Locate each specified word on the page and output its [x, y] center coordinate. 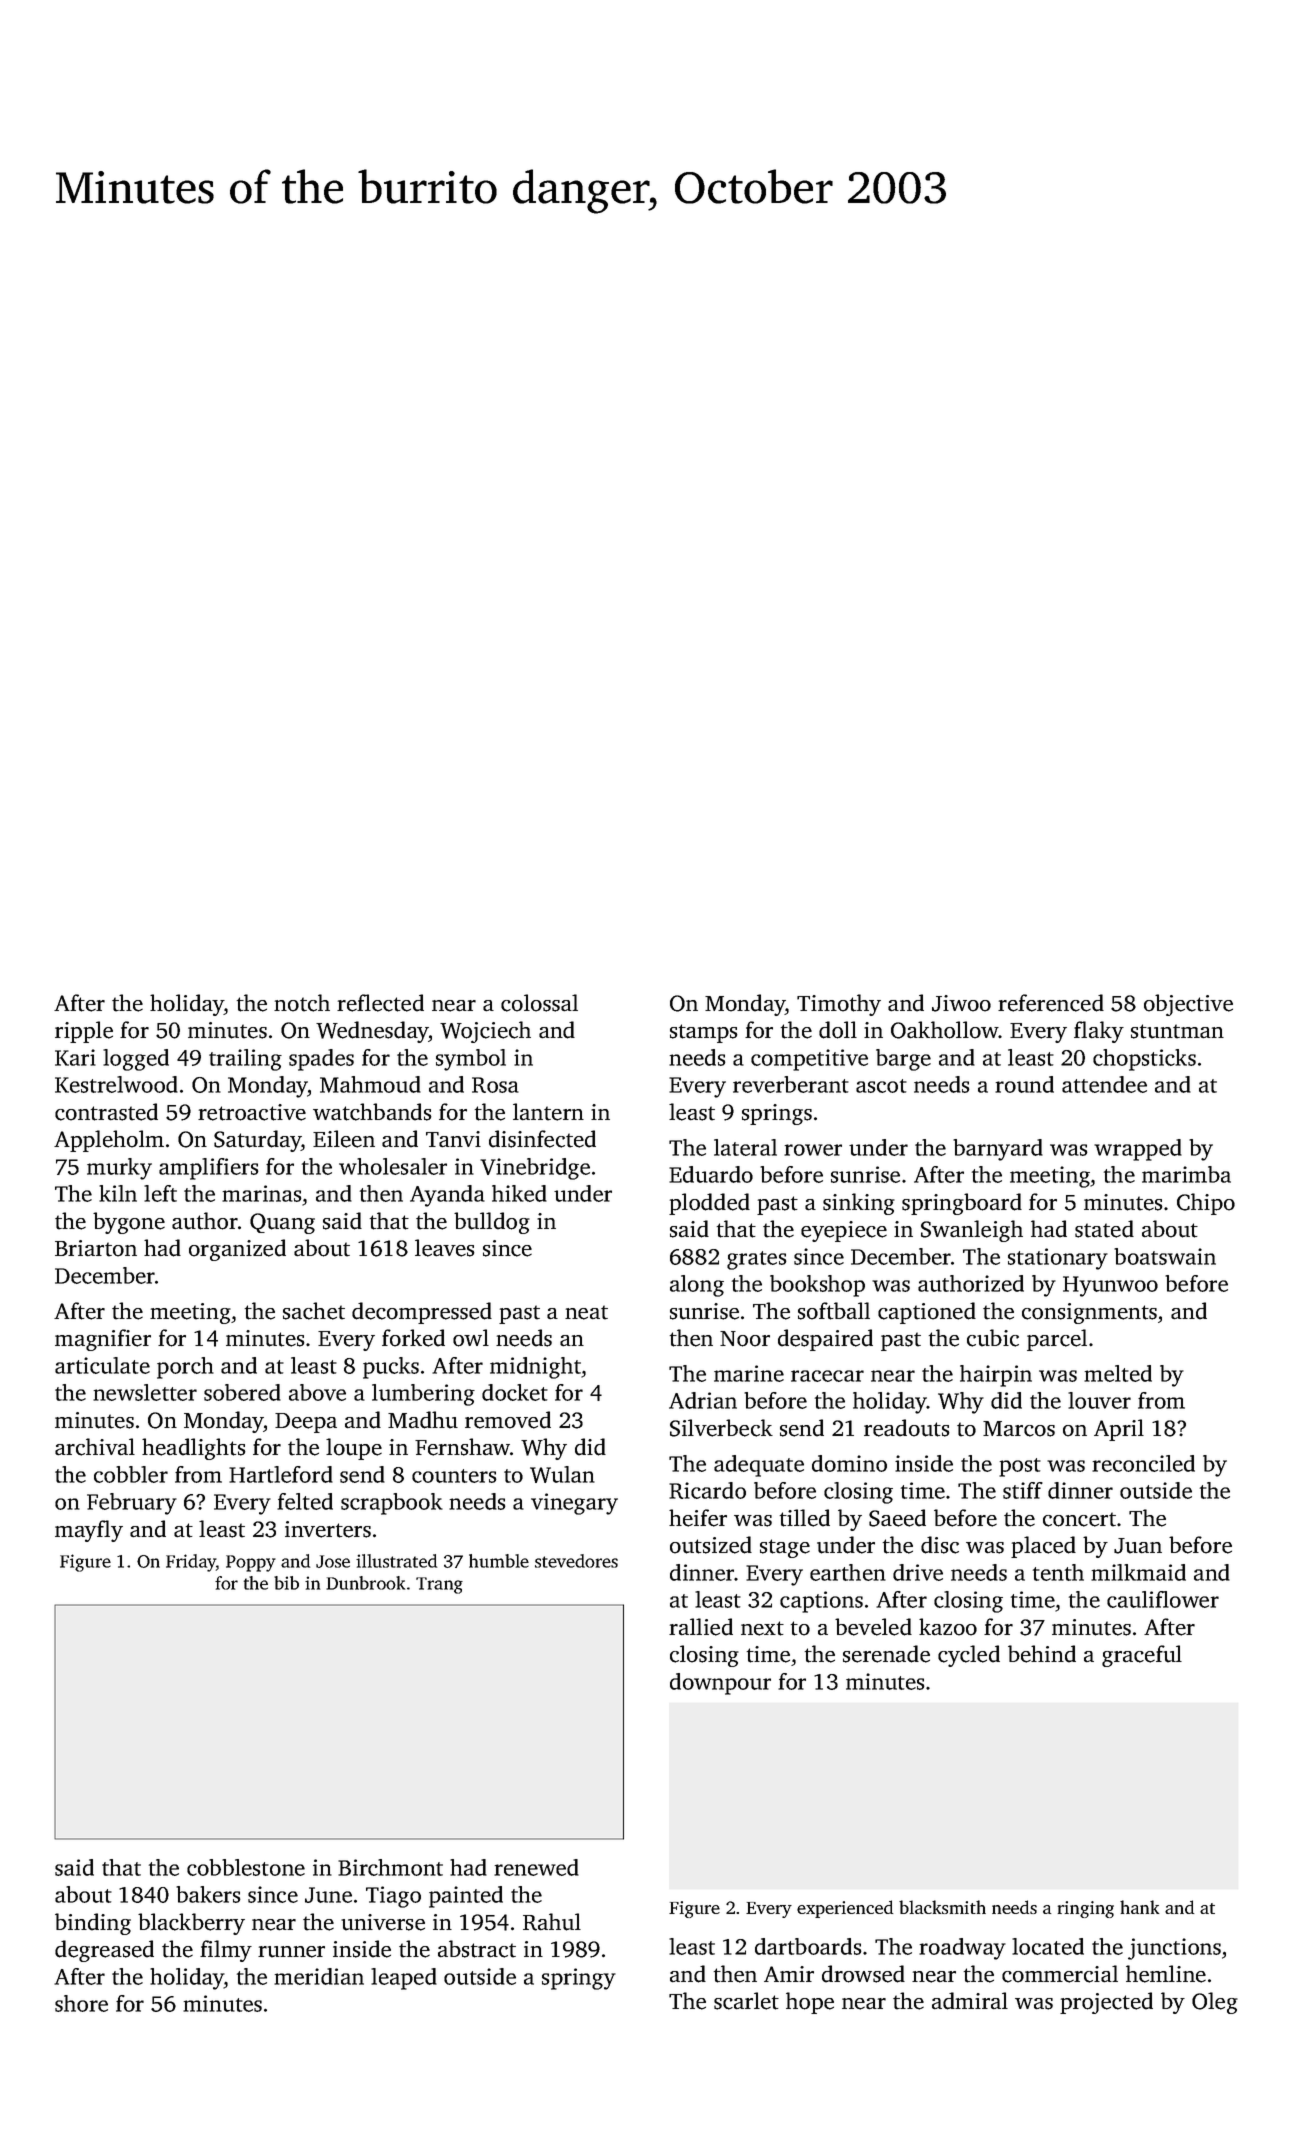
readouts [907, 1428]
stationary [1058, 1259]
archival [95, 1447]
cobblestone [246, 1867]
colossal [539, 1003]
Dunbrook [365, 1583]
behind [1042, 1654]
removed [508, 1420]
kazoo [948, 1627]
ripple [84, 1032]
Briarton [96, 1248]
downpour [720, 1684]
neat [586, 1312]
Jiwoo [961, 1003]
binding [93, 1924]
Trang [439, 1585]
